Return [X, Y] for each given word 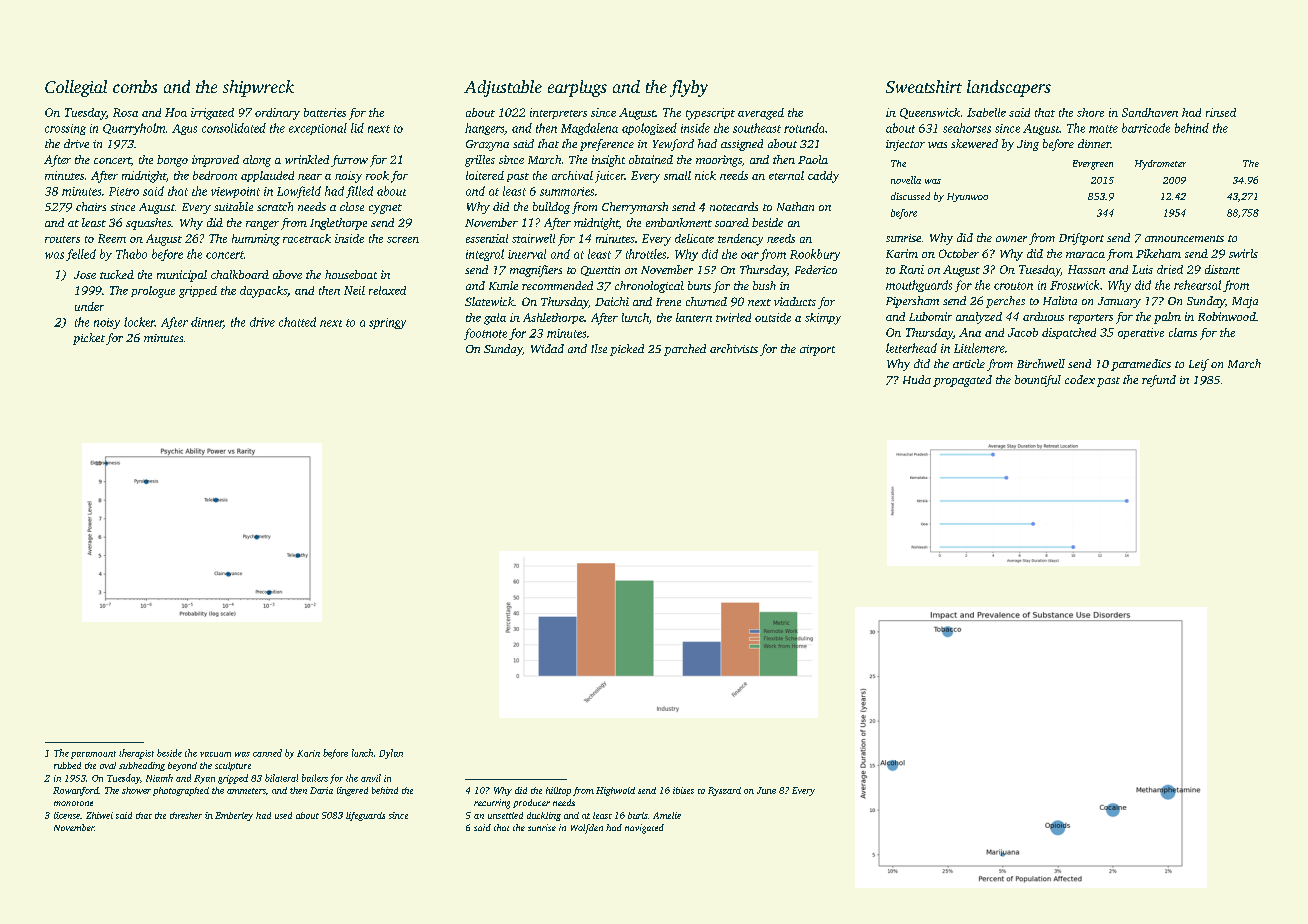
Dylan [391, 754]
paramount [93, 755]
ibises [683, 790]
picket [89, 339]
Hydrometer [1160, 165]
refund [1159, 381]
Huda [917, 379]
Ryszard [724, 791]
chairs [91, 206]
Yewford [673, 145]
